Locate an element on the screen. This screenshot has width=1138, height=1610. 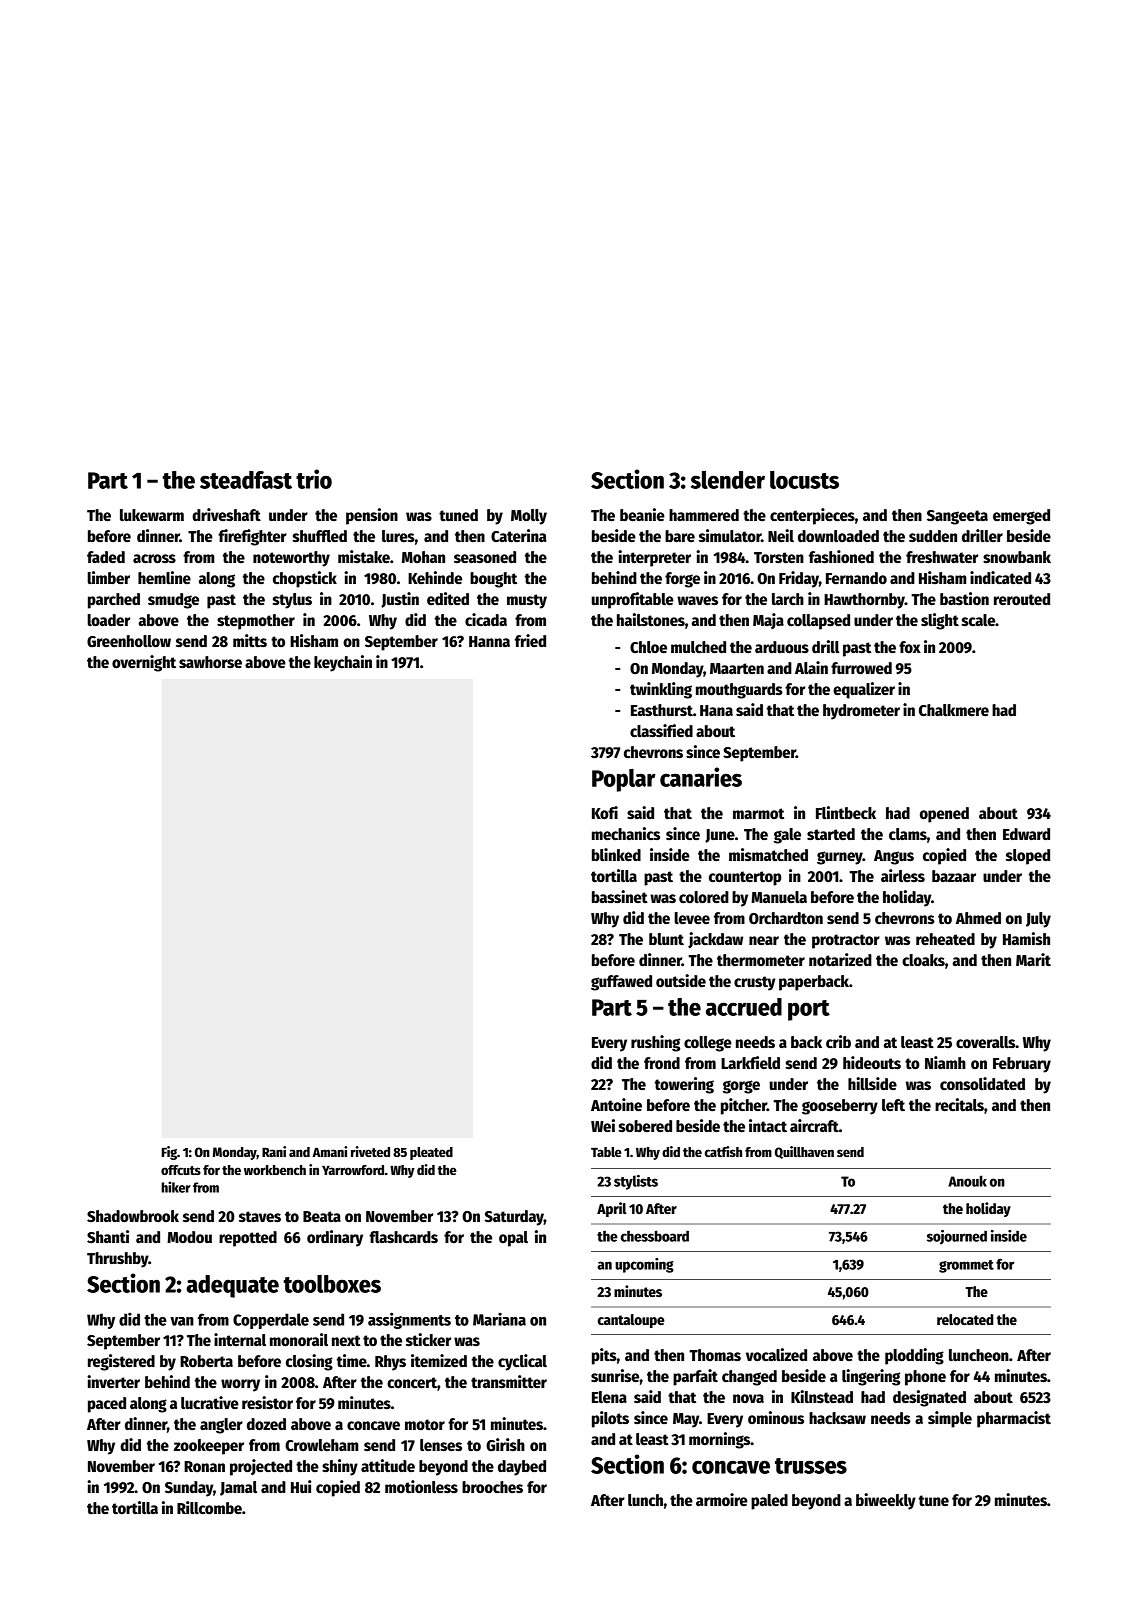
slender is located at coordinates (728, 480).
